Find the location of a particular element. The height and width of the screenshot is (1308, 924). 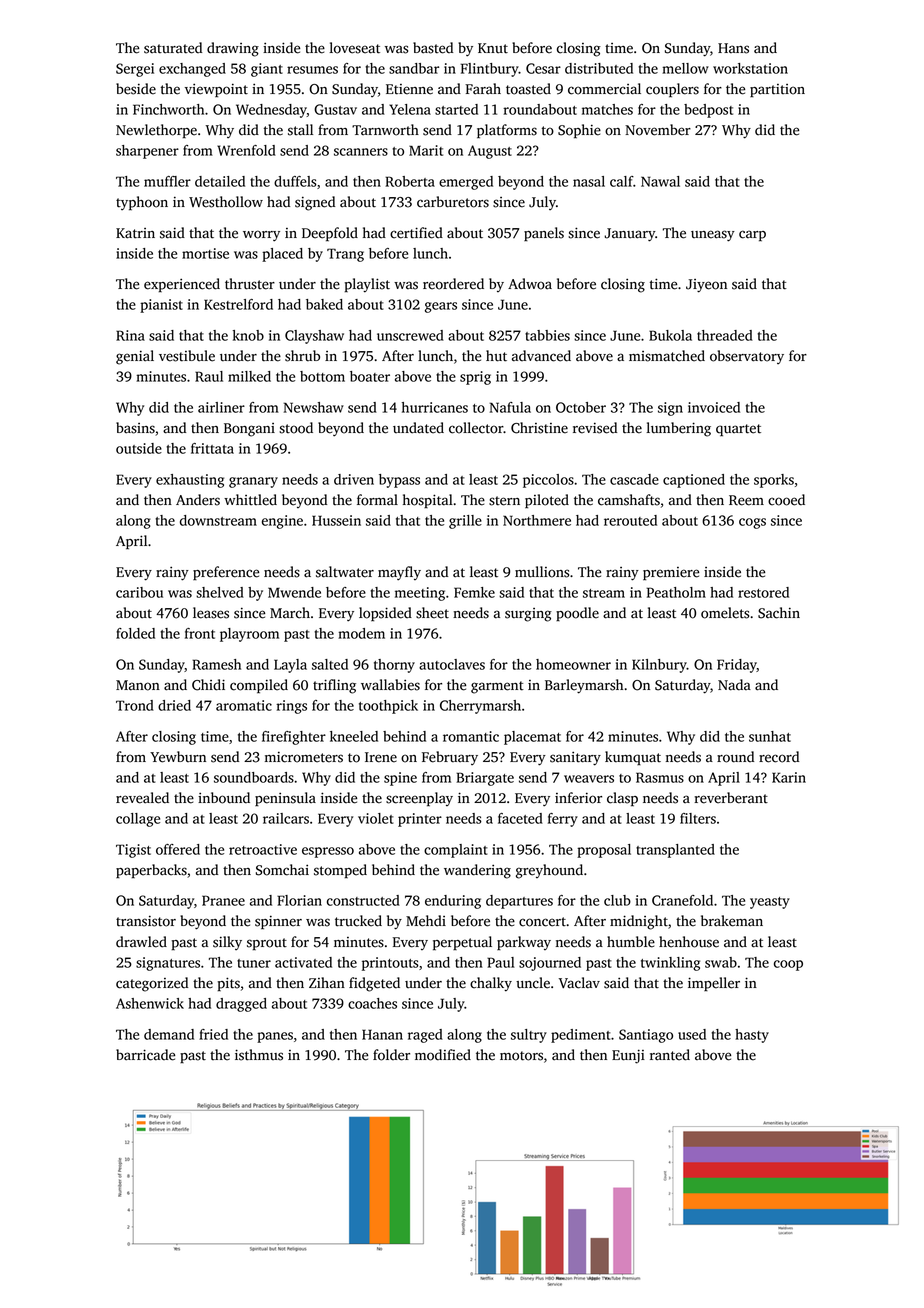

Rina is located at coordinates (130, 335).
